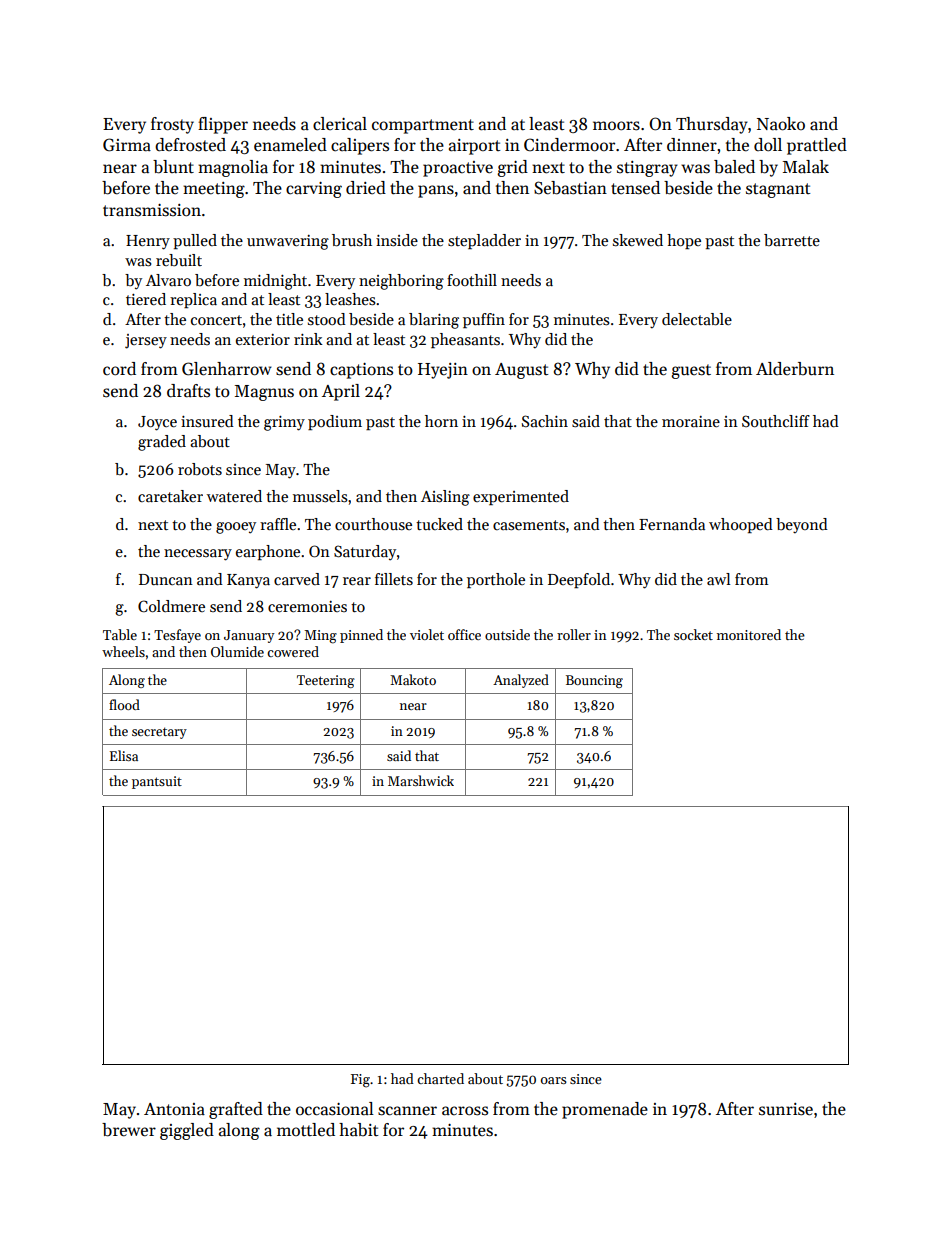 The height and width of the page is (1233, 952). I want to click on blunt, so click(173, 167).
